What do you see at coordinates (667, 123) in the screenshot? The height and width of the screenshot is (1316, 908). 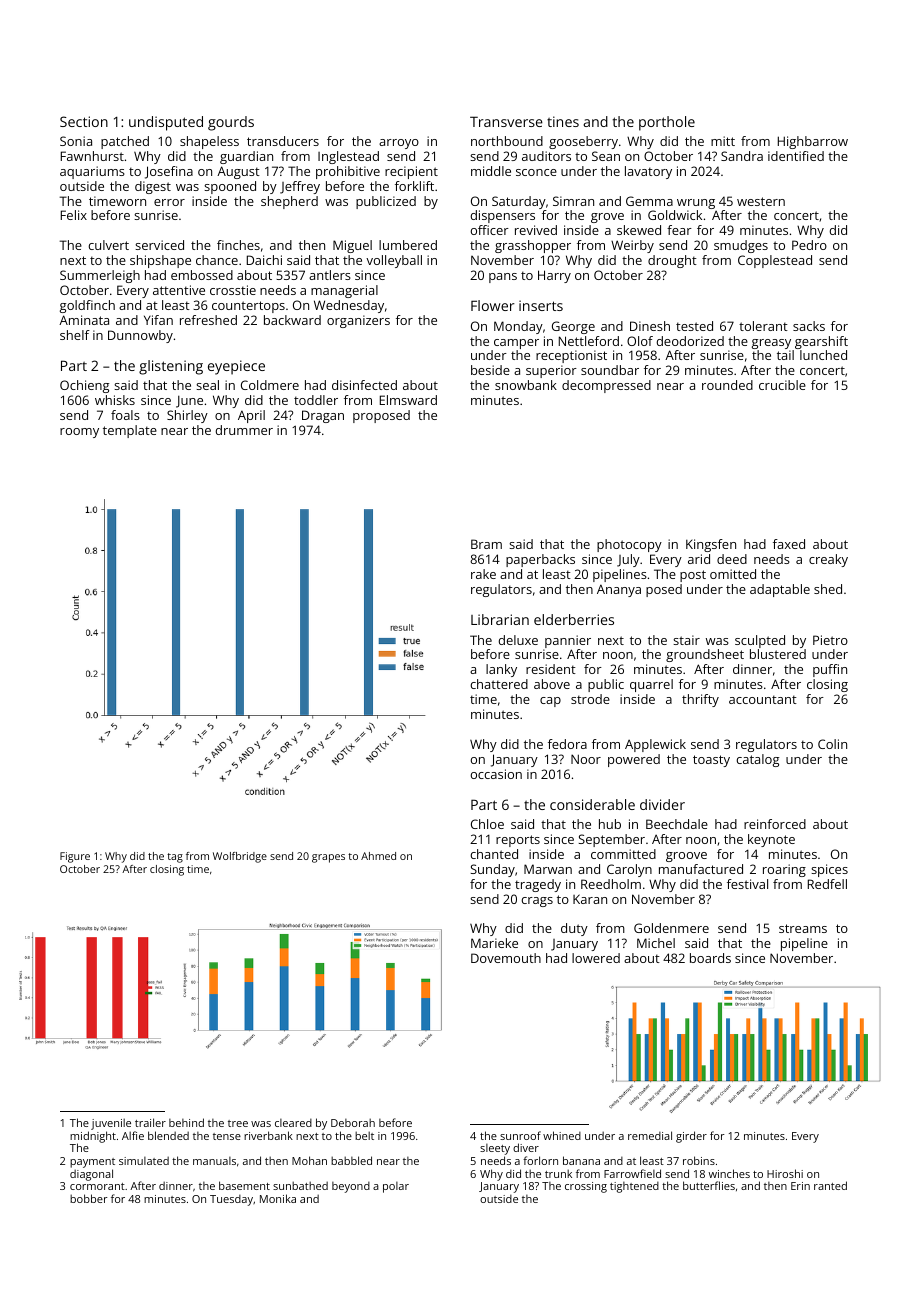 I see `porthole` at bounding box center [667, 123].
